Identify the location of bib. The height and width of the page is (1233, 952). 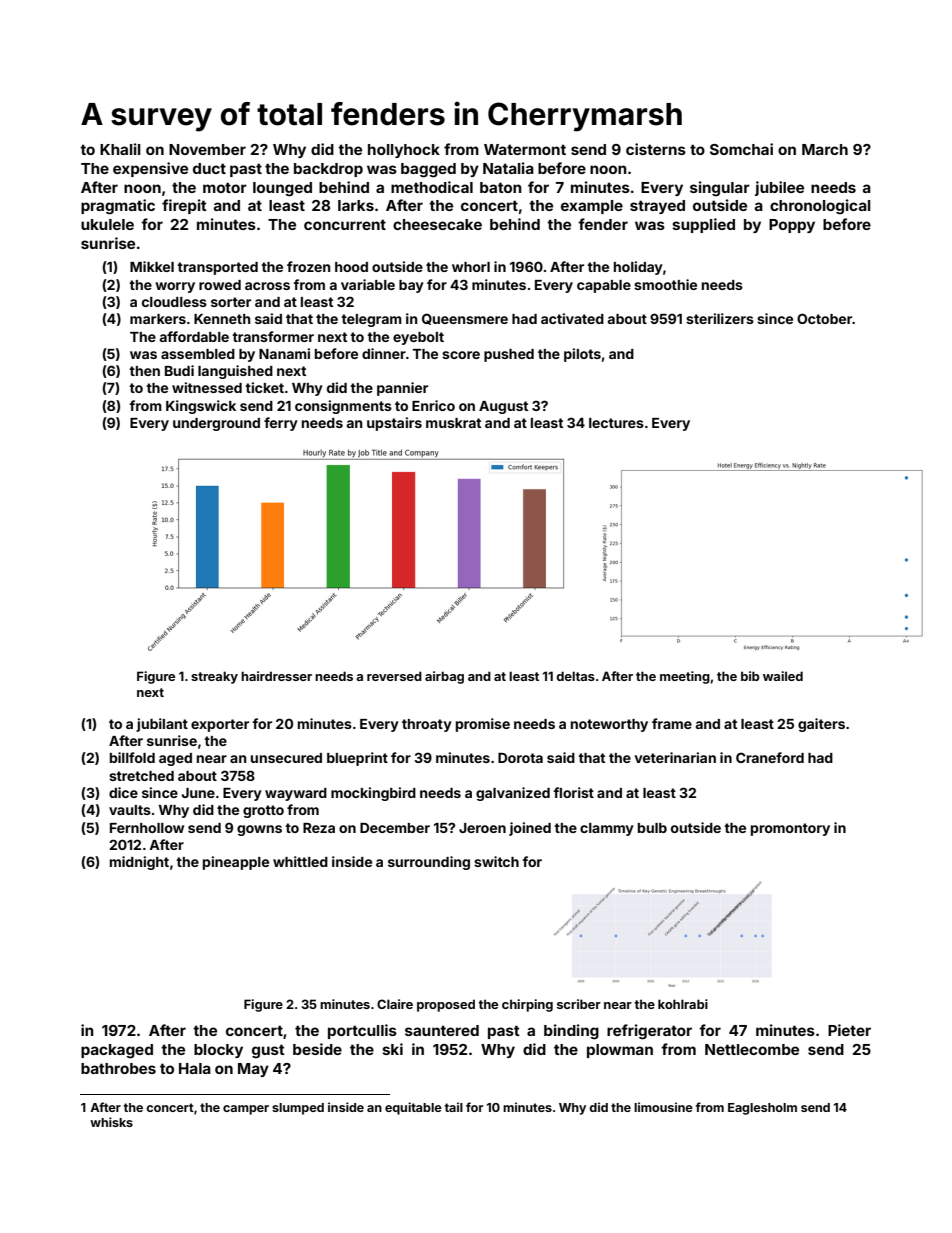
(750, 676).
